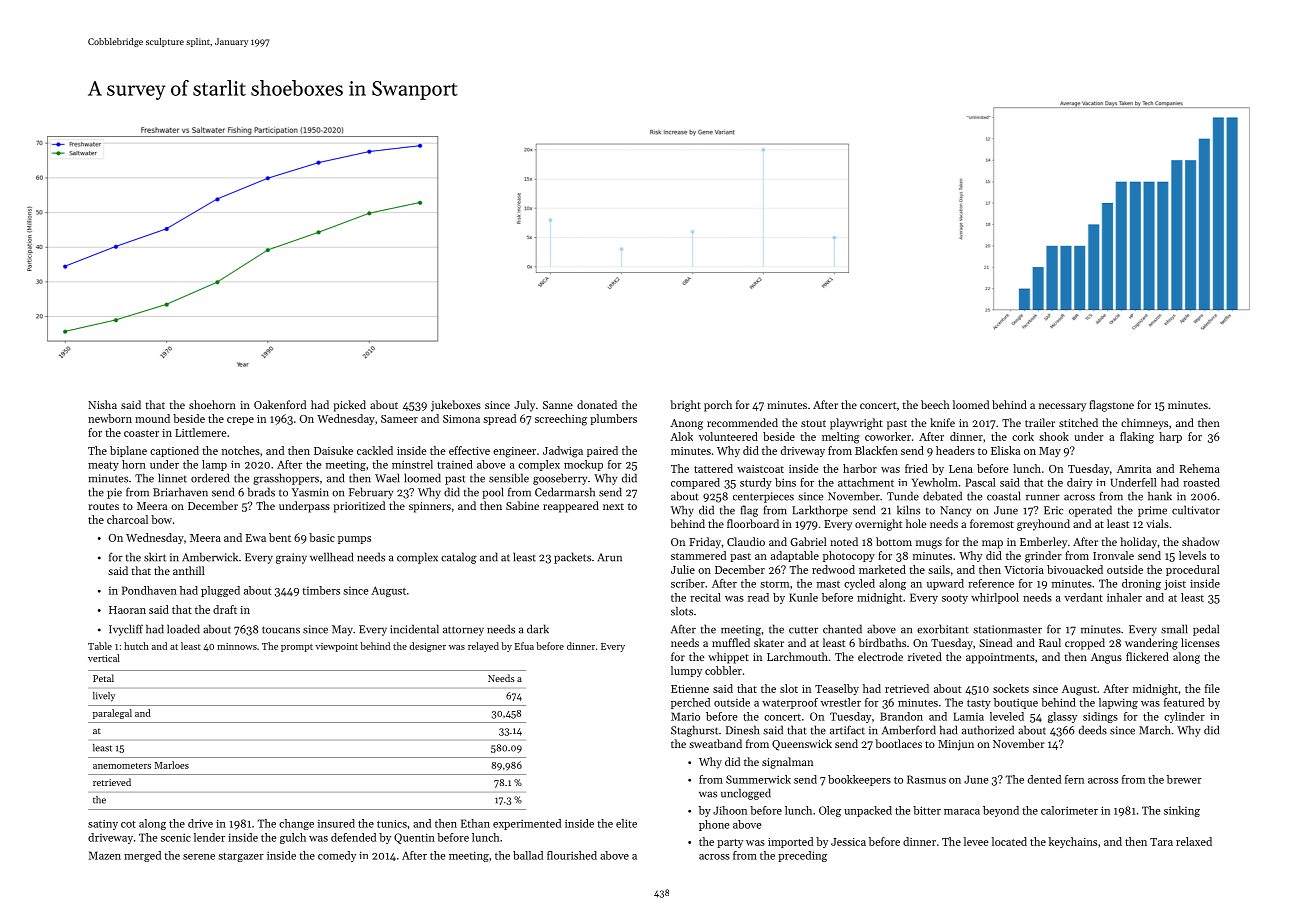 This screenshot has height=924, width=1308. I want to click on bow, so click(161, 519).
